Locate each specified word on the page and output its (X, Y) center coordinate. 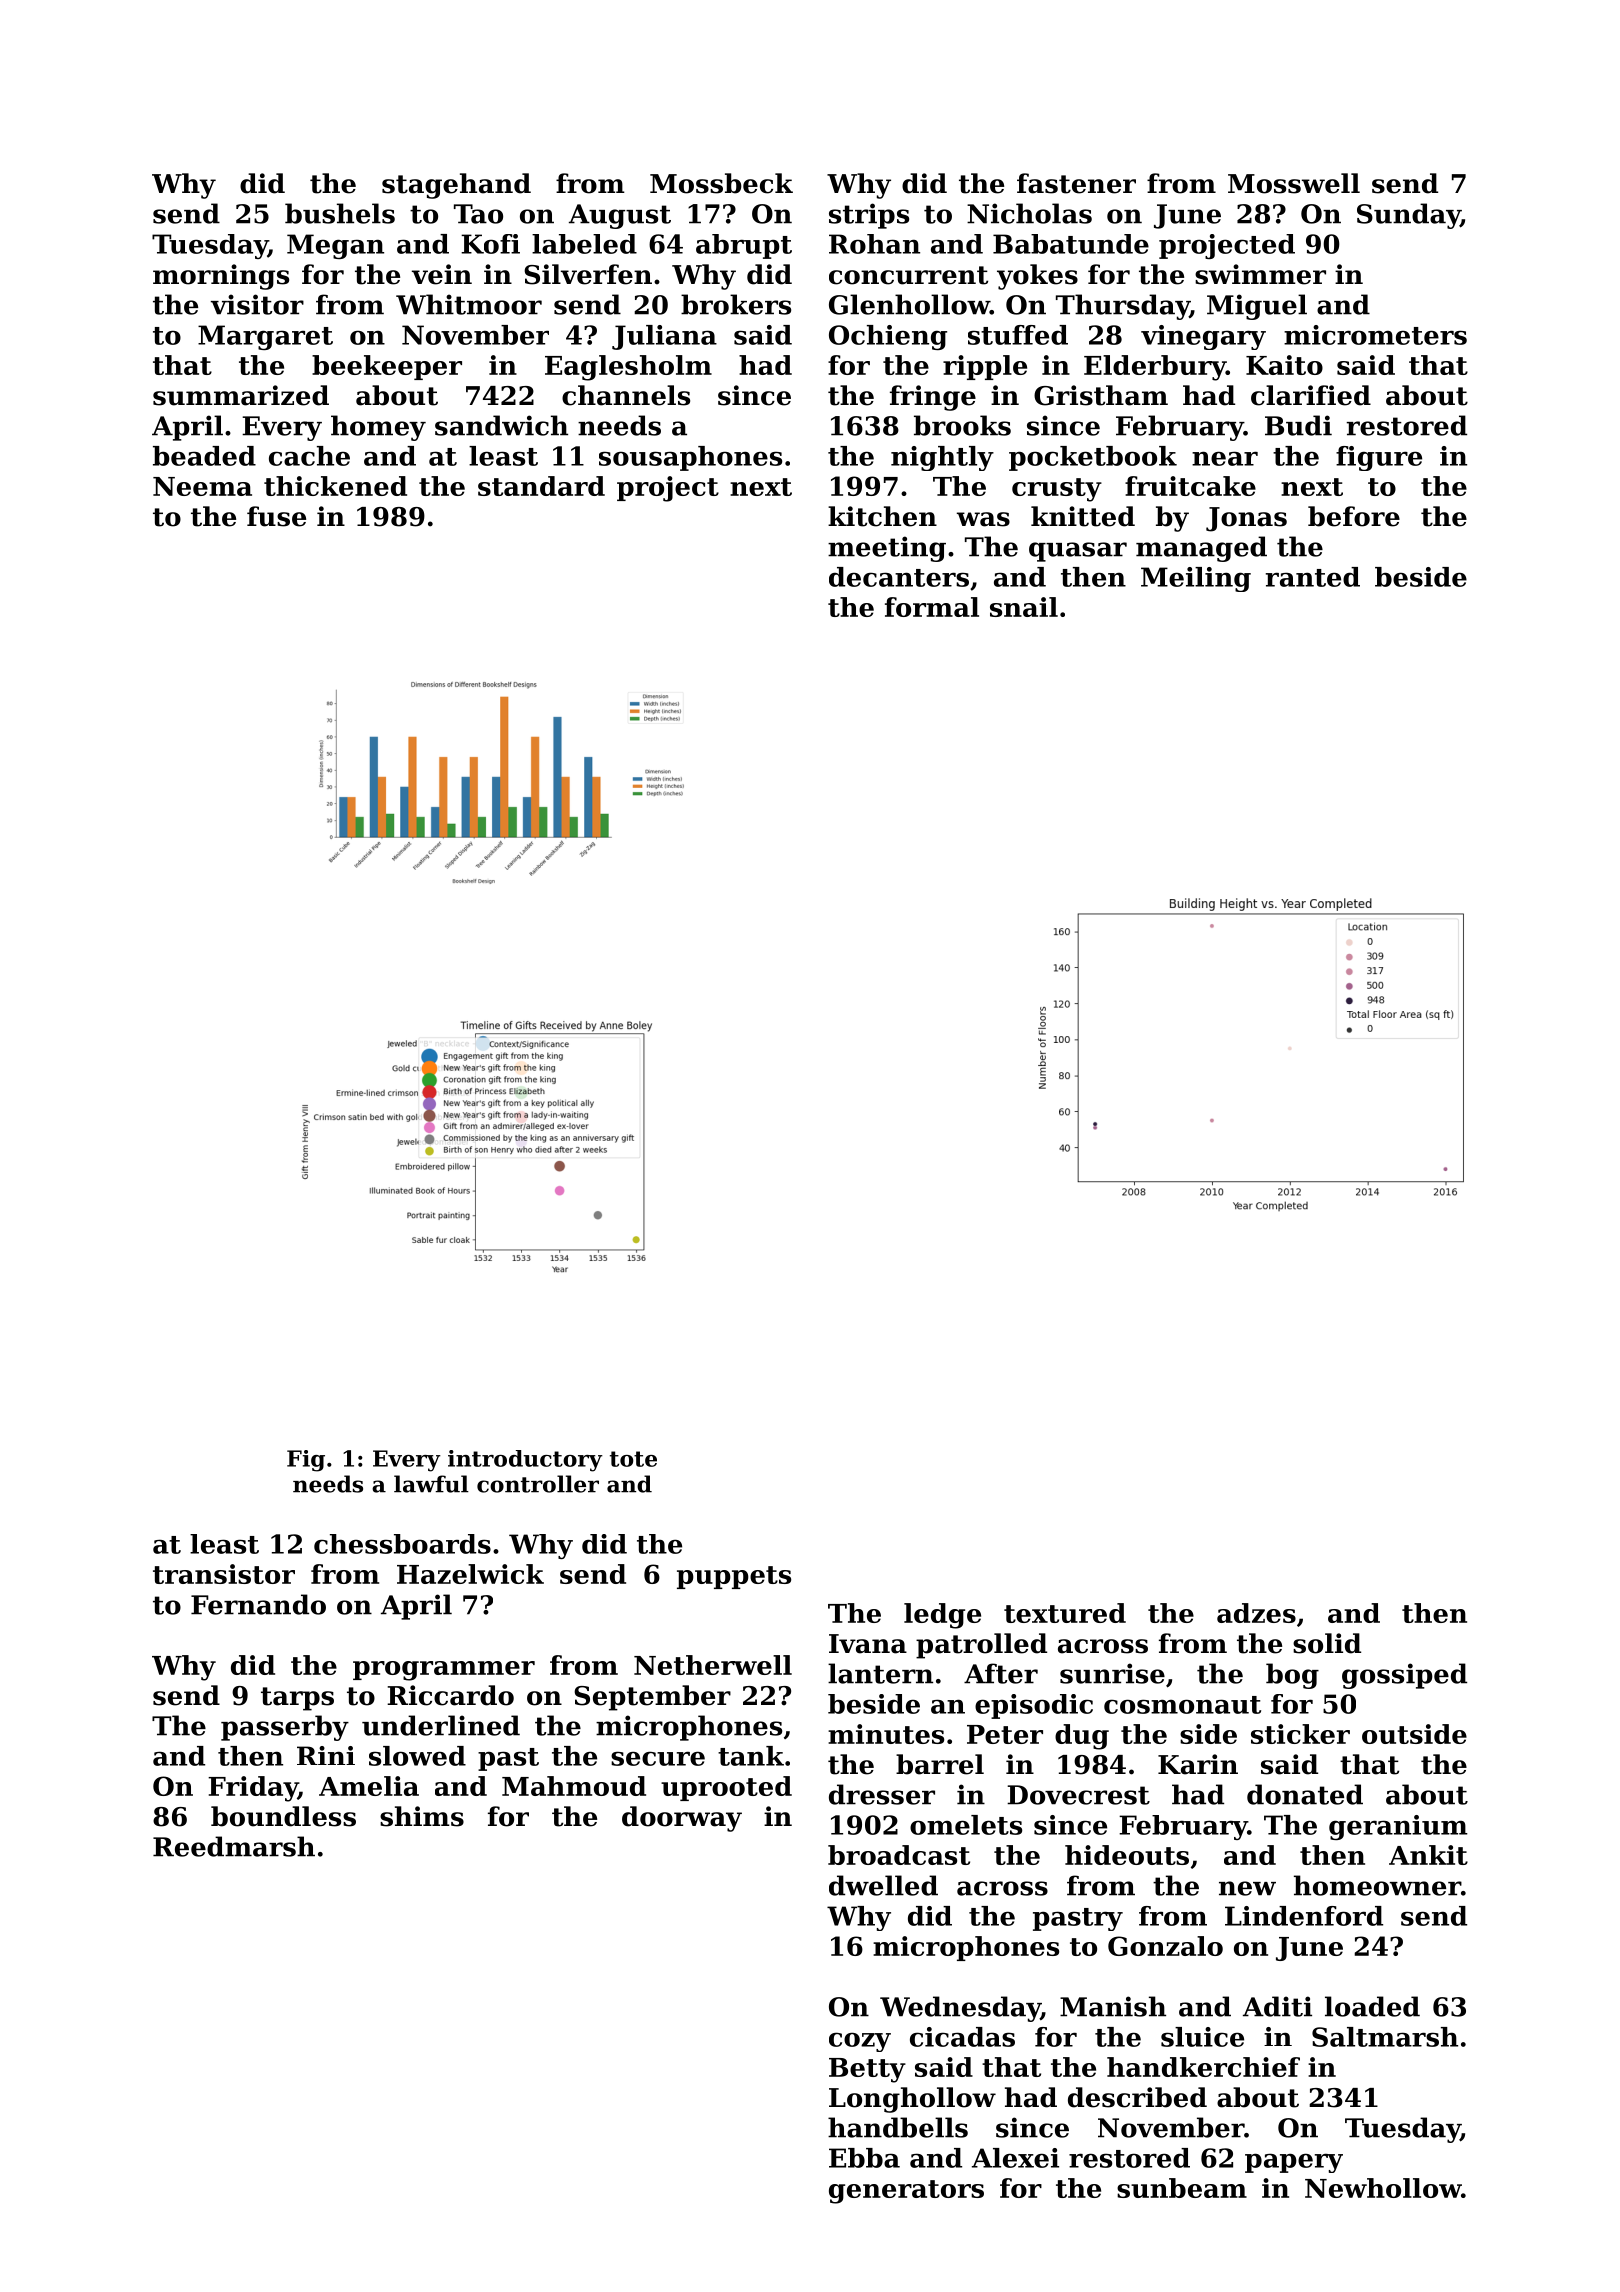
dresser (882, 1794)
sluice (1202, 2037)
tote (633, 1459)
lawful (431, 1484)
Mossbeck (721, 183)
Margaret (265, 337)
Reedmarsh (234, 1846)
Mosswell (1294, 183)
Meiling (1196, 579)
